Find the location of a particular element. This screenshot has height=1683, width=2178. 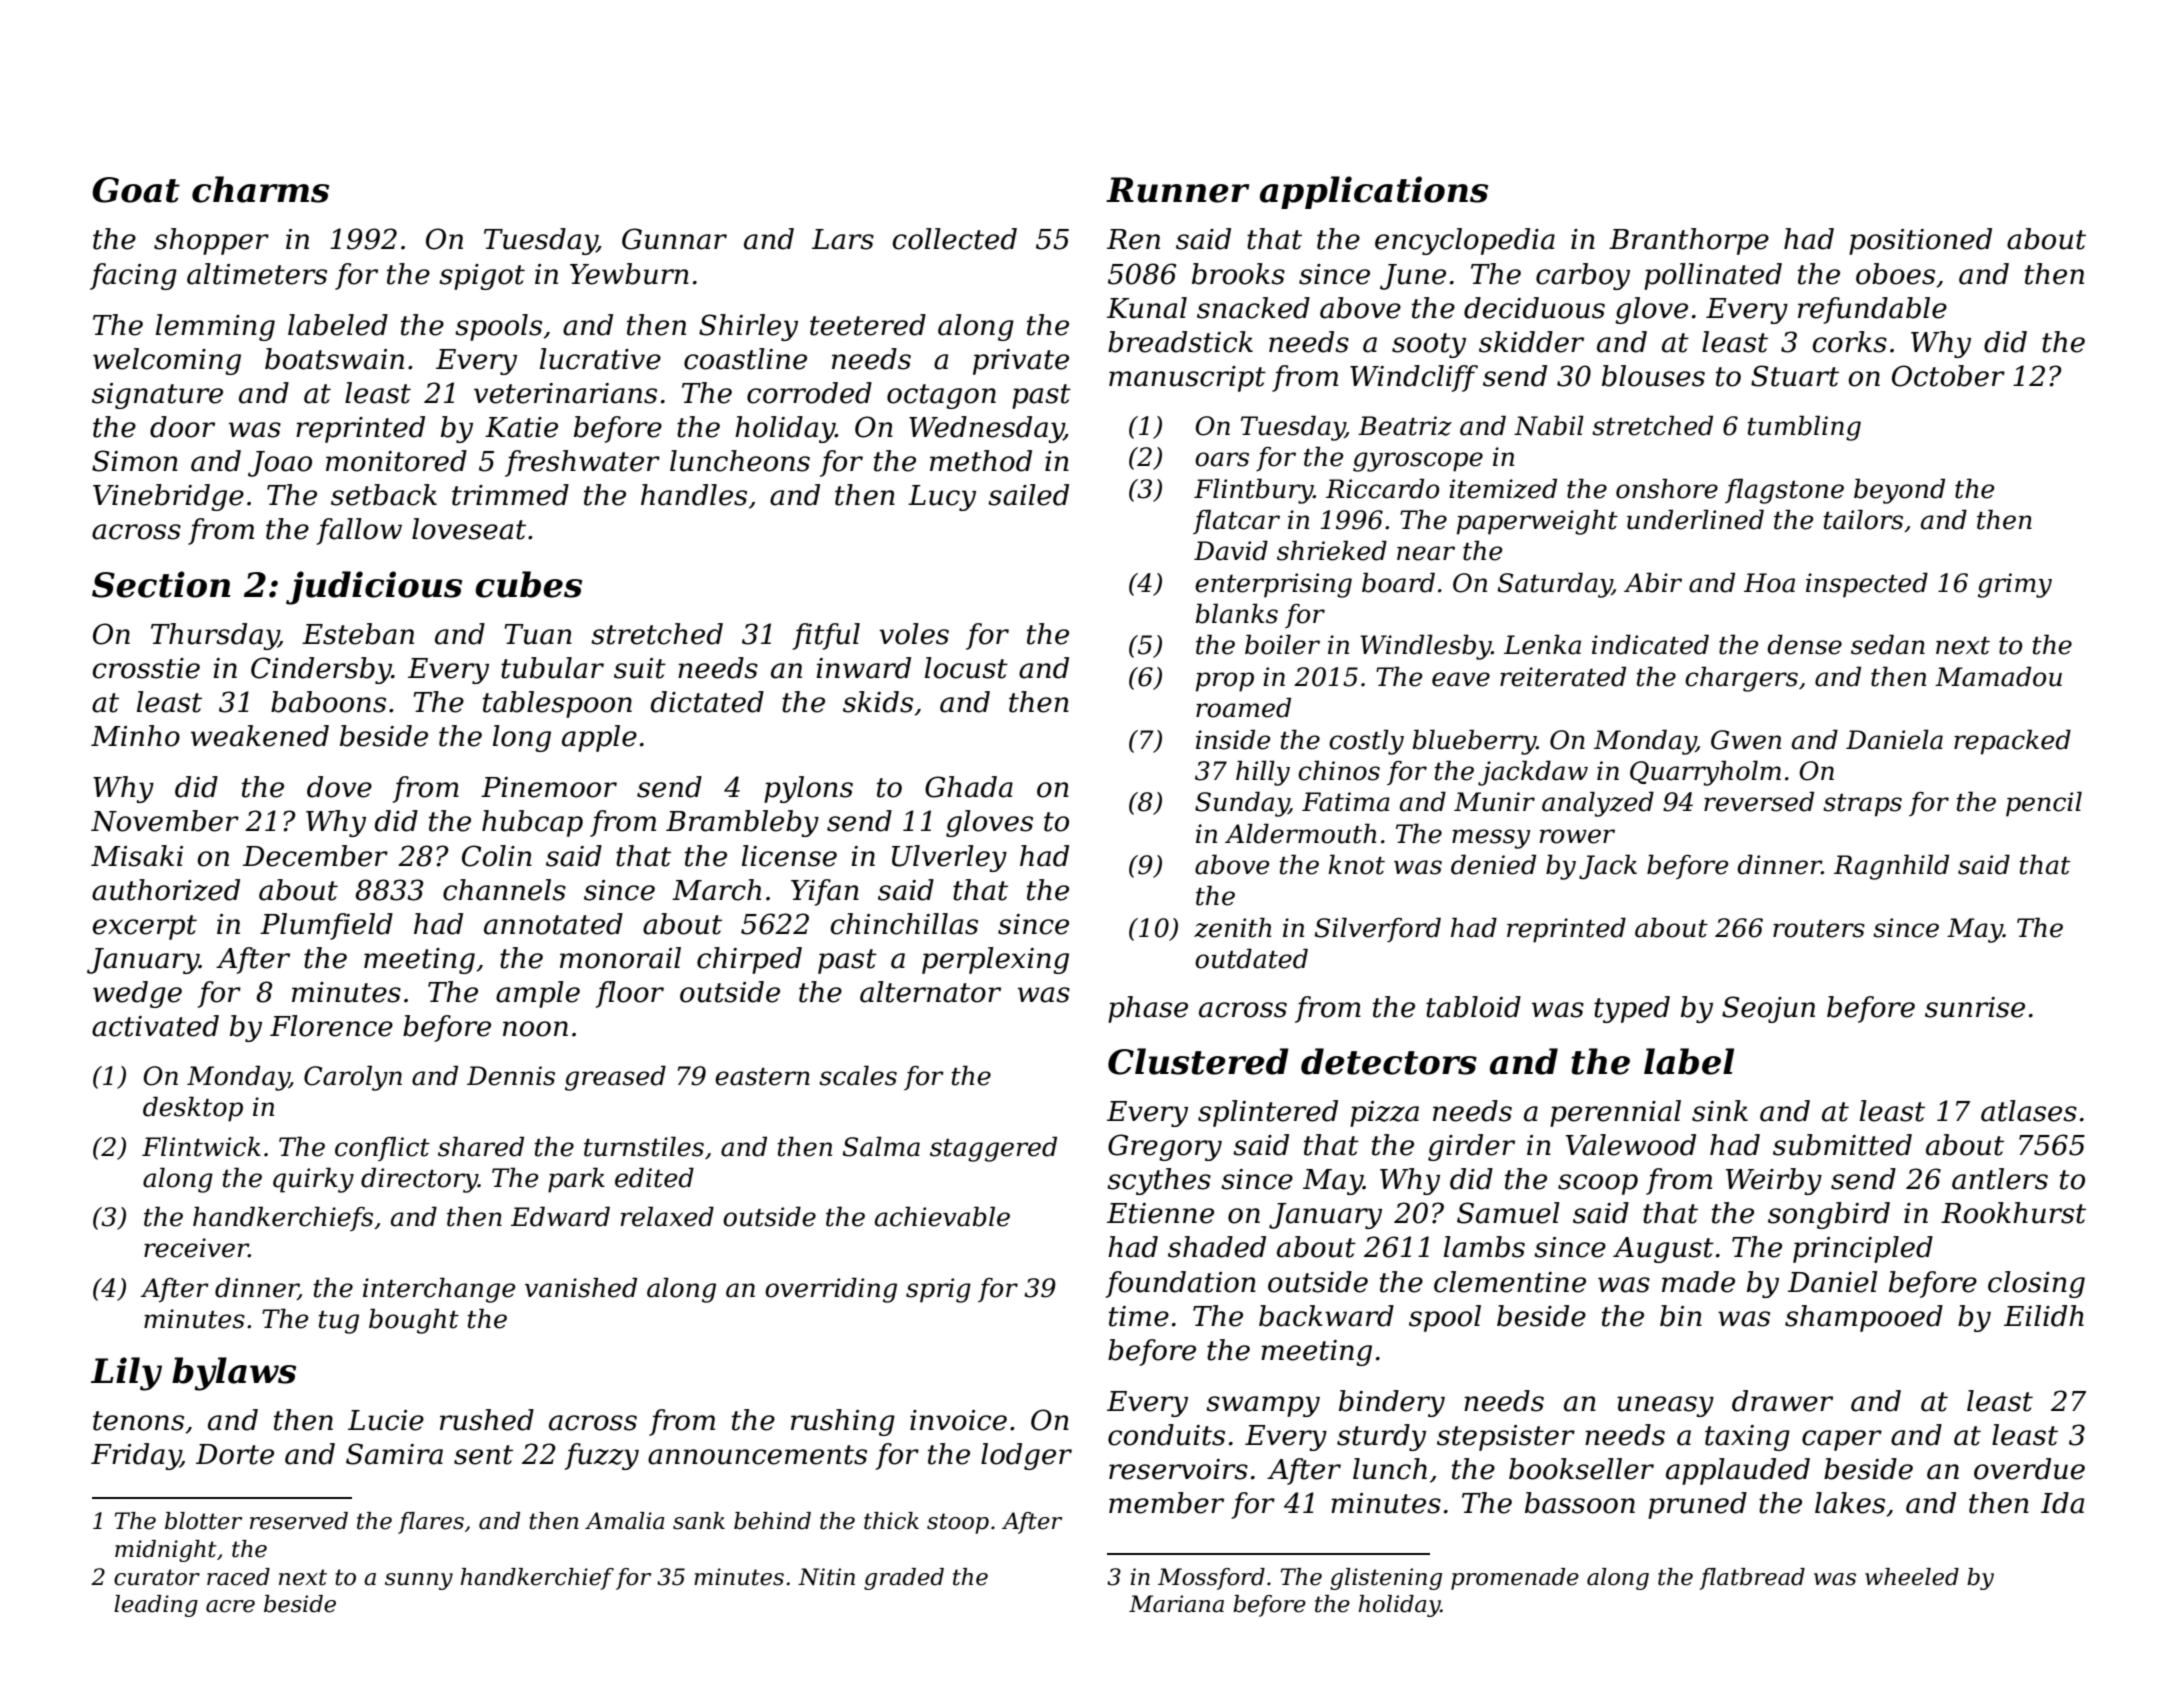

Ragnhild is located at coordinates (1891, 867).
